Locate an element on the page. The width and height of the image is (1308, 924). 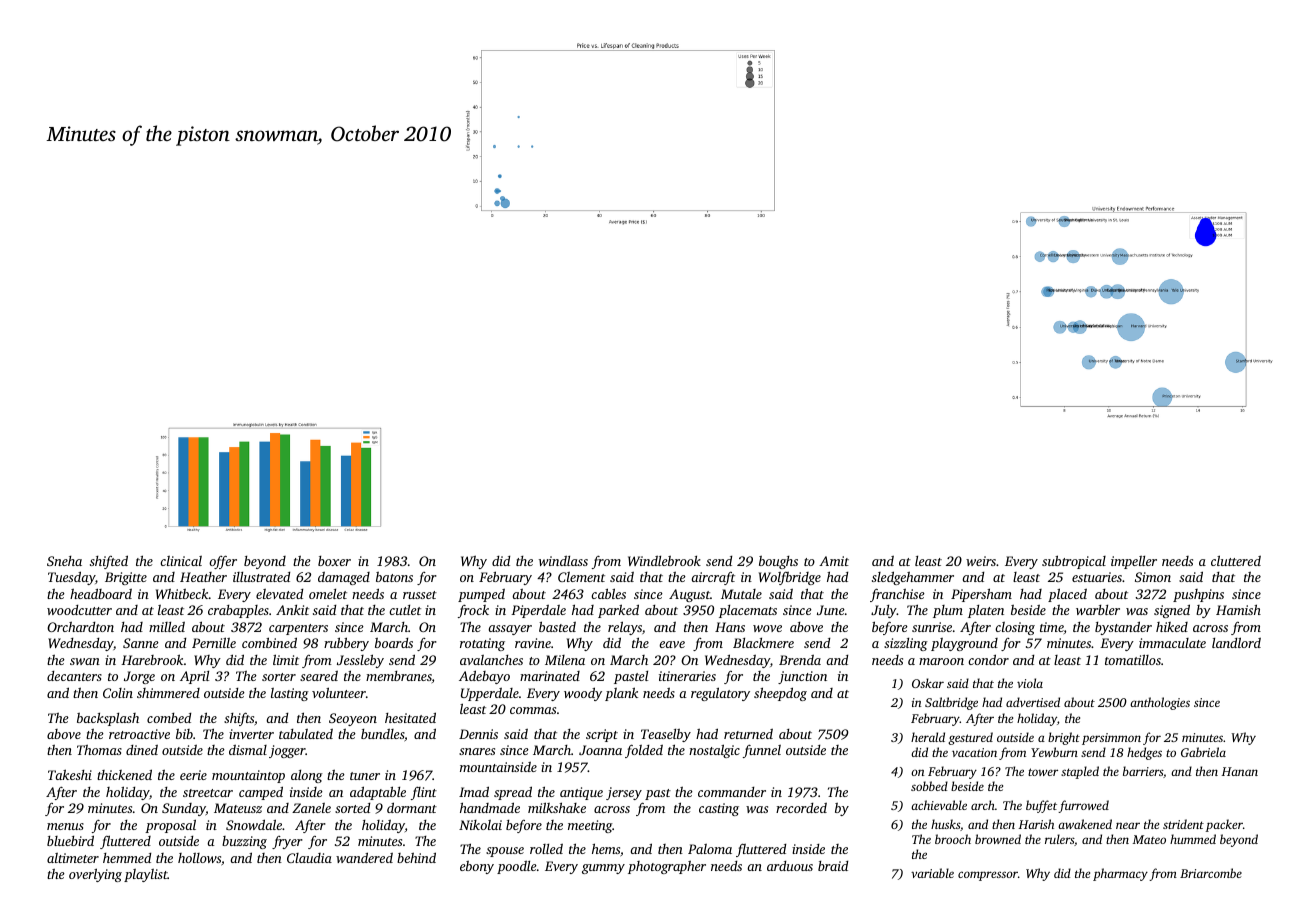
anthologies is located at coordinates (1160, 703).
